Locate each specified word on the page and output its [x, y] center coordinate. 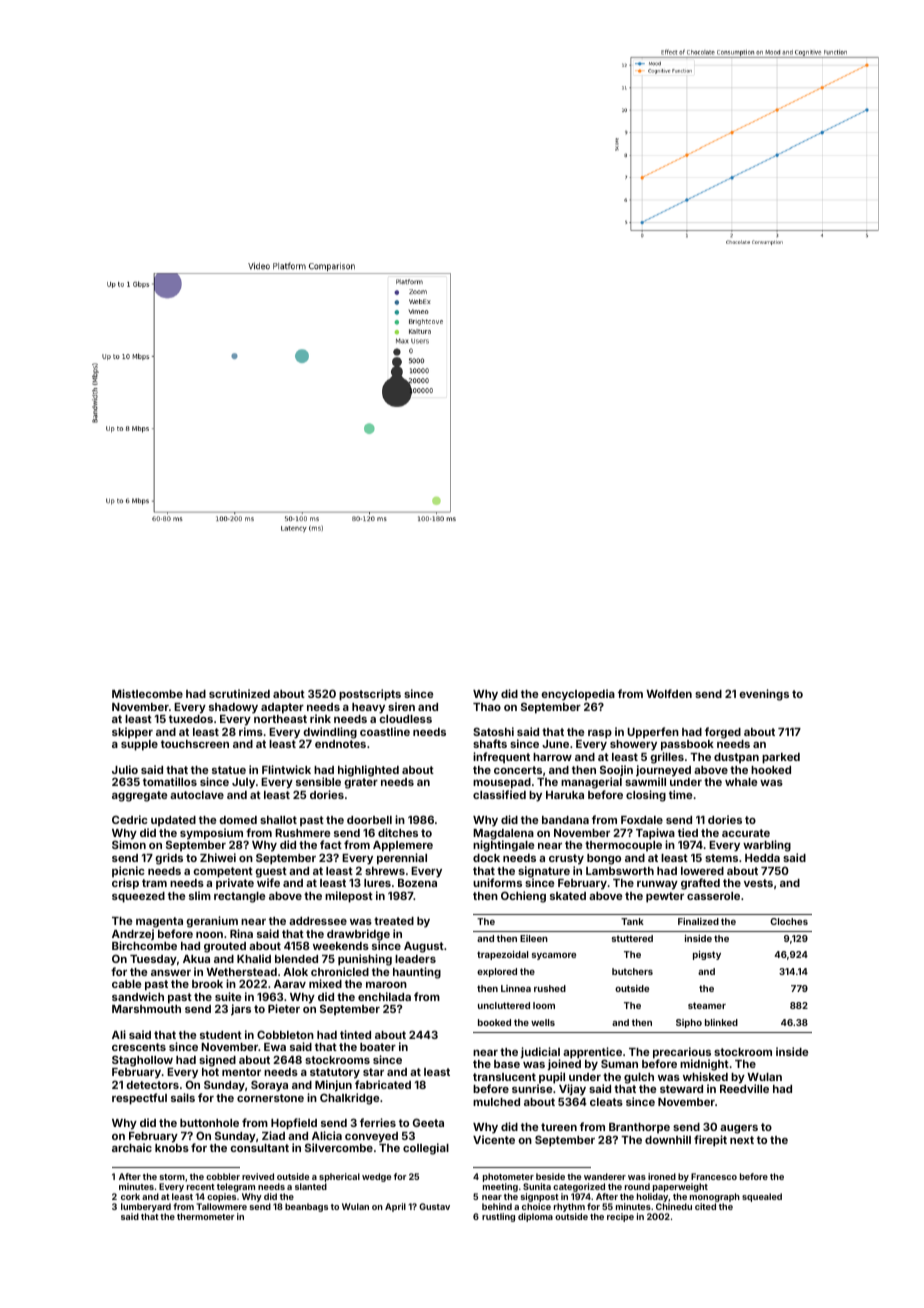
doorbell [369, 820]
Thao [487, 707]
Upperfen [653, 733]
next [742, 1140]
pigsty [707, 955]
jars [241, 1010]
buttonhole [209, 1123]
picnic [128, 872]
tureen [559, 1127]
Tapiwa [655, 834]
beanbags [306, 1207]
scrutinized [239, 693]
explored [497, 972]
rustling [498, 1217]
